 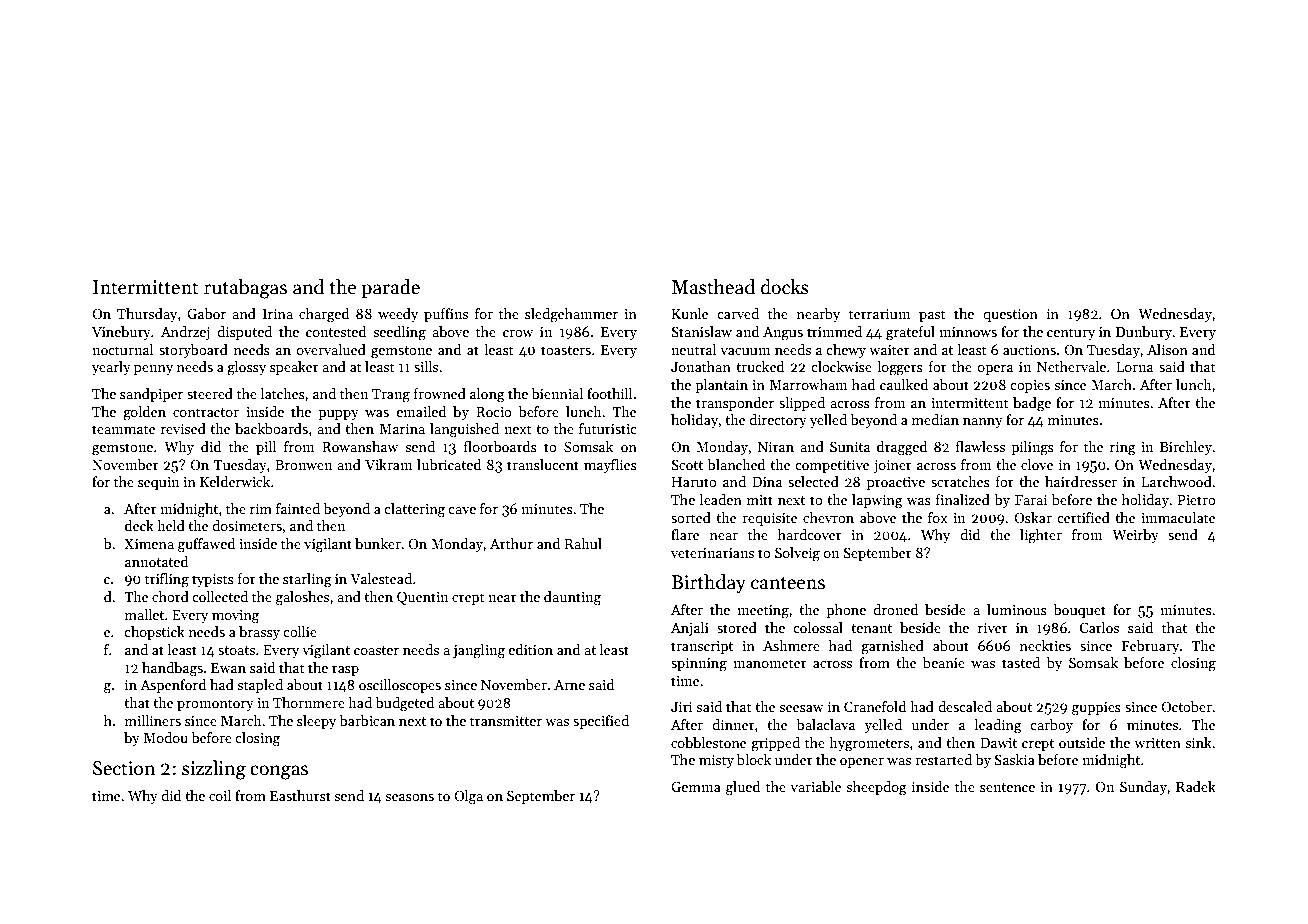 I want to click on specified, so click(x=601, y=722).
